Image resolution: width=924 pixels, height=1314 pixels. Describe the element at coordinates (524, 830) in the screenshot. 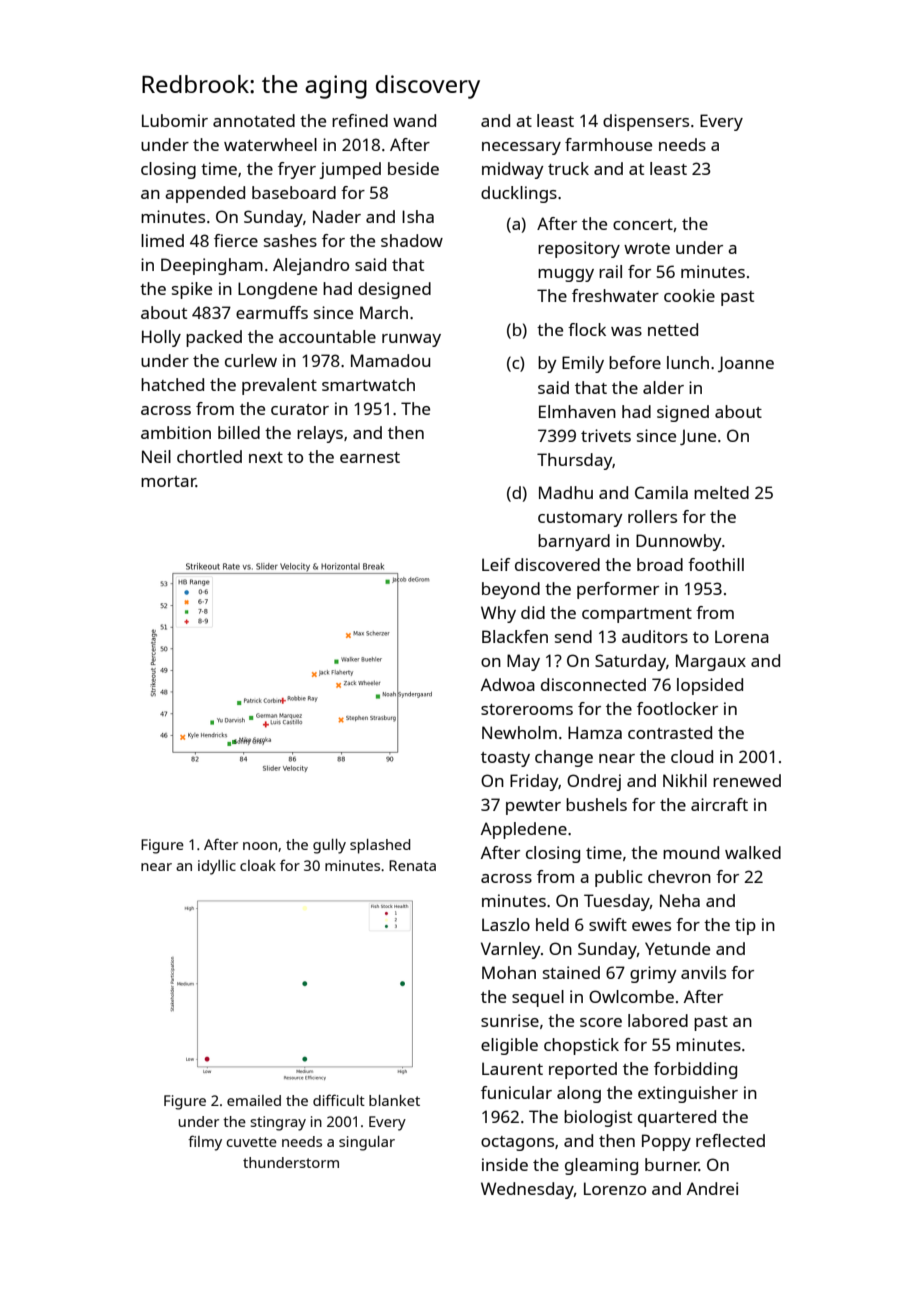

I see `Appledene` at that location.
